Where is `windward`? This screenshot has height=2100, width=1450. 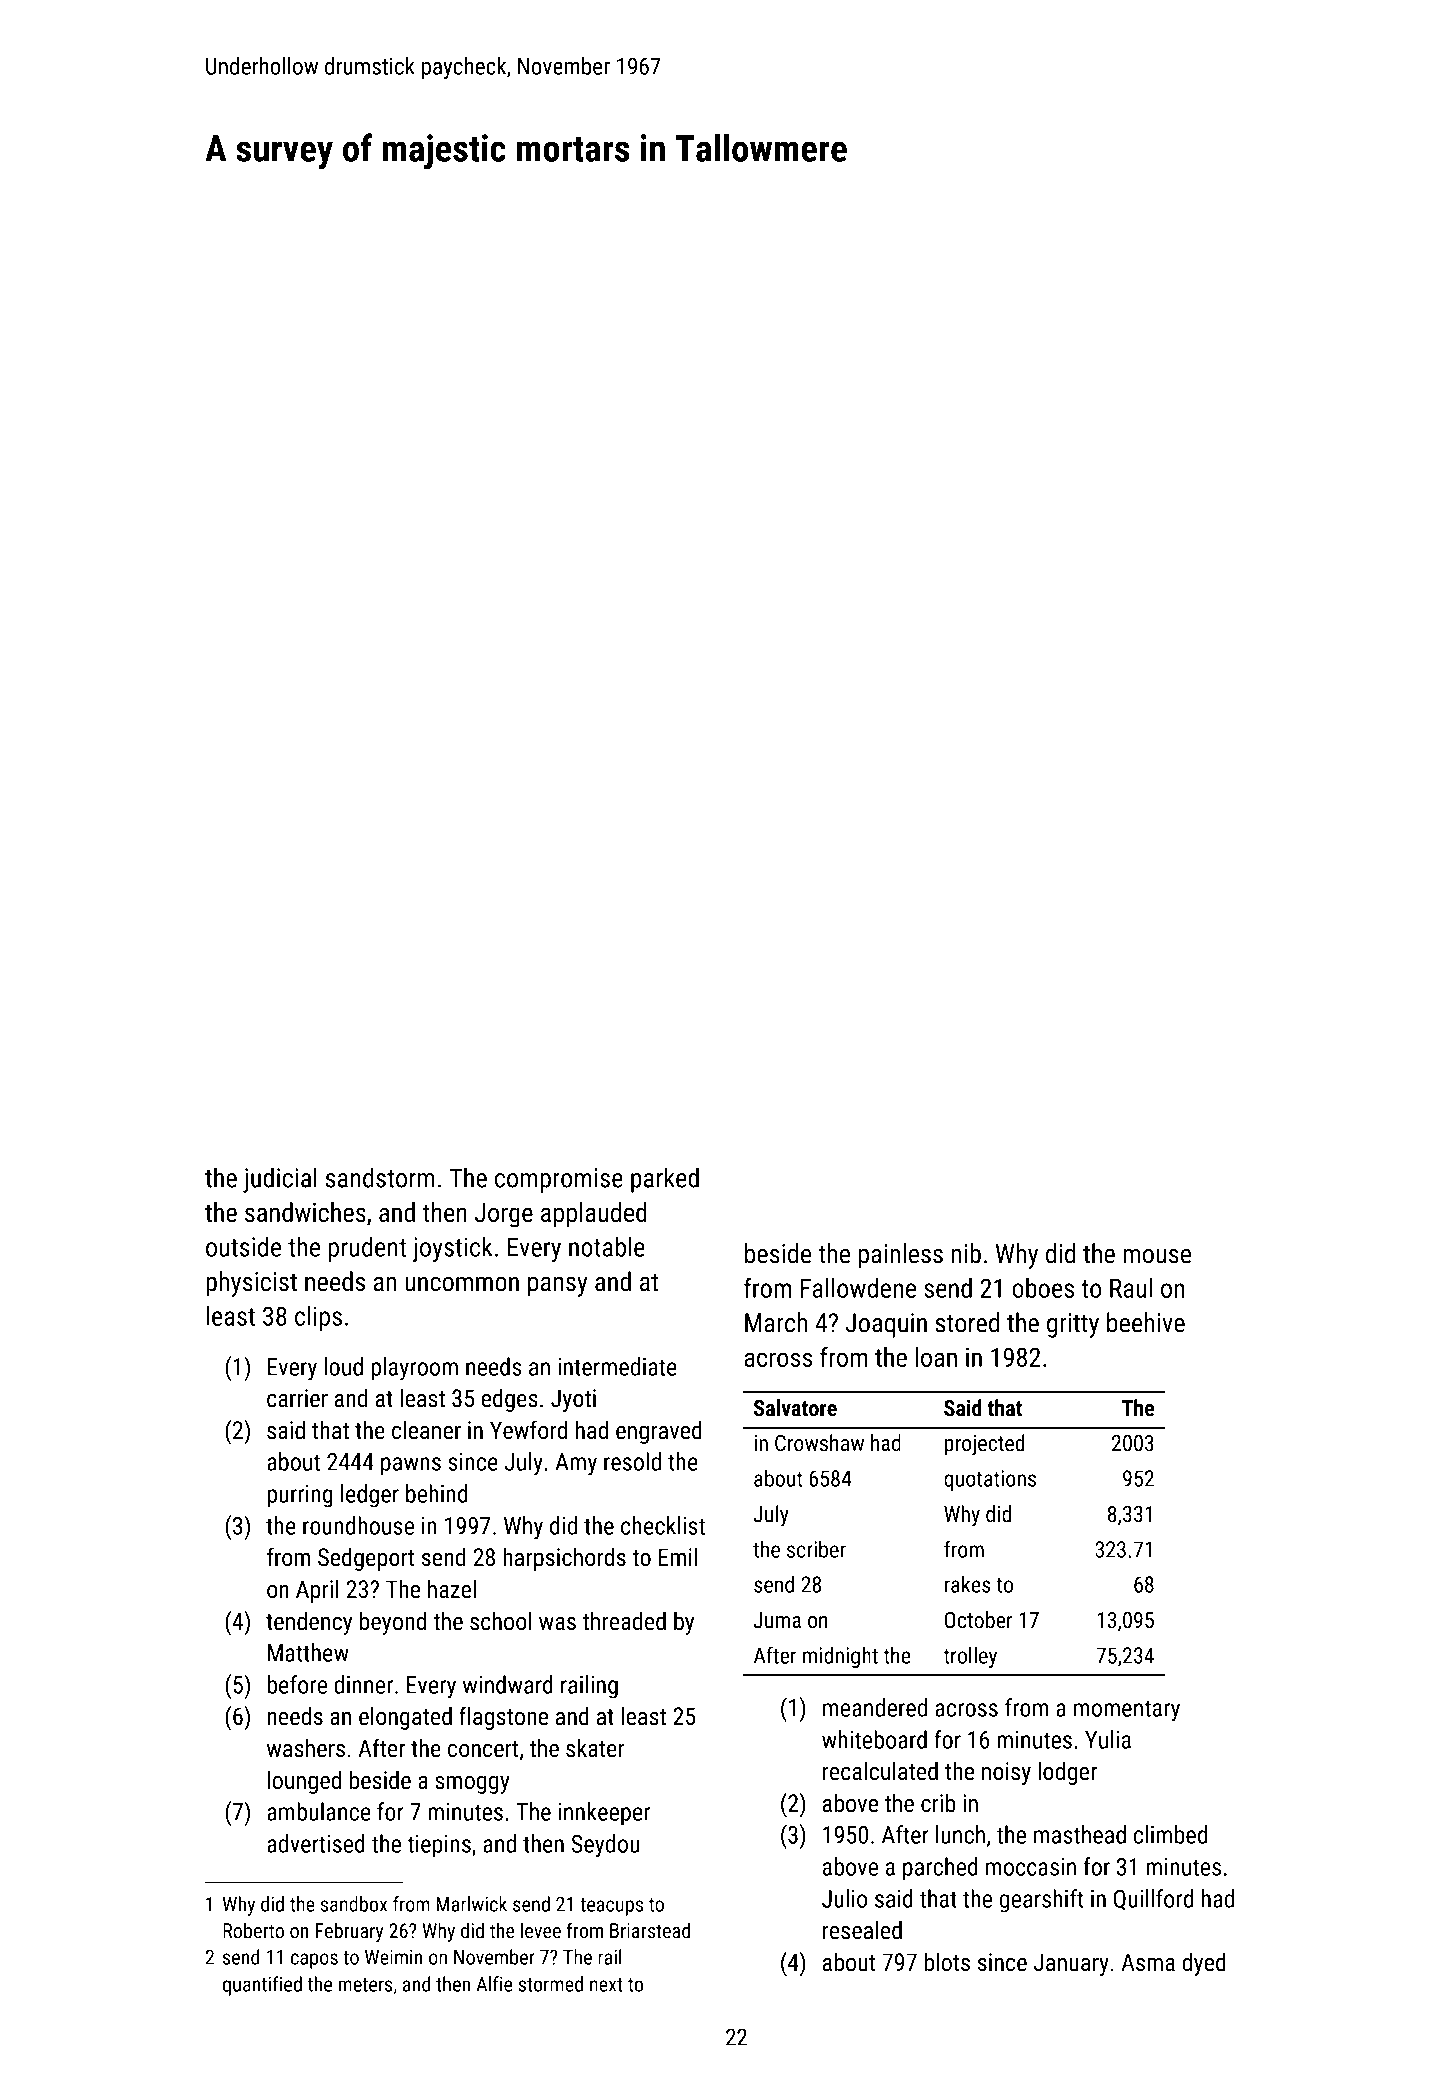
windward is located at coordinates (508, 1684).
